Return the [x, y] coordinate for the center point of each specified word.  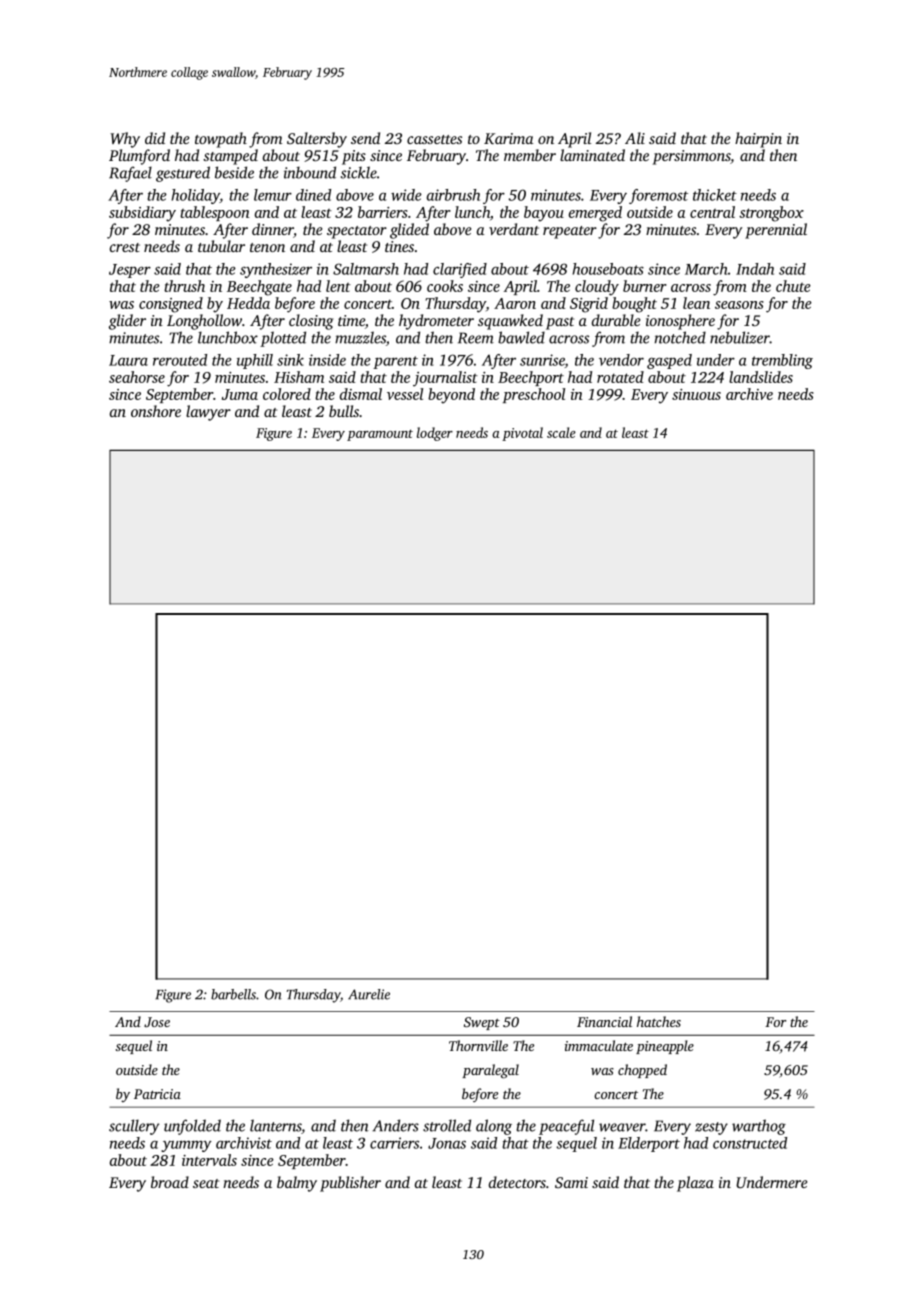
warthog [759, 1127]
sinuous [696, 394]
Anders [395, 1125]
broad [170, 1182]
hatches [659, 1021]
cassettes [434, 139]
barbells [233, 994]
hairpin [758, 140]
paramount [380, 435]
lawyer [208, 413]
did [155, 138]
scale [561, 432]
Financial [604, 1021]
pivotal [522, 434]
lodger [435, 434]
